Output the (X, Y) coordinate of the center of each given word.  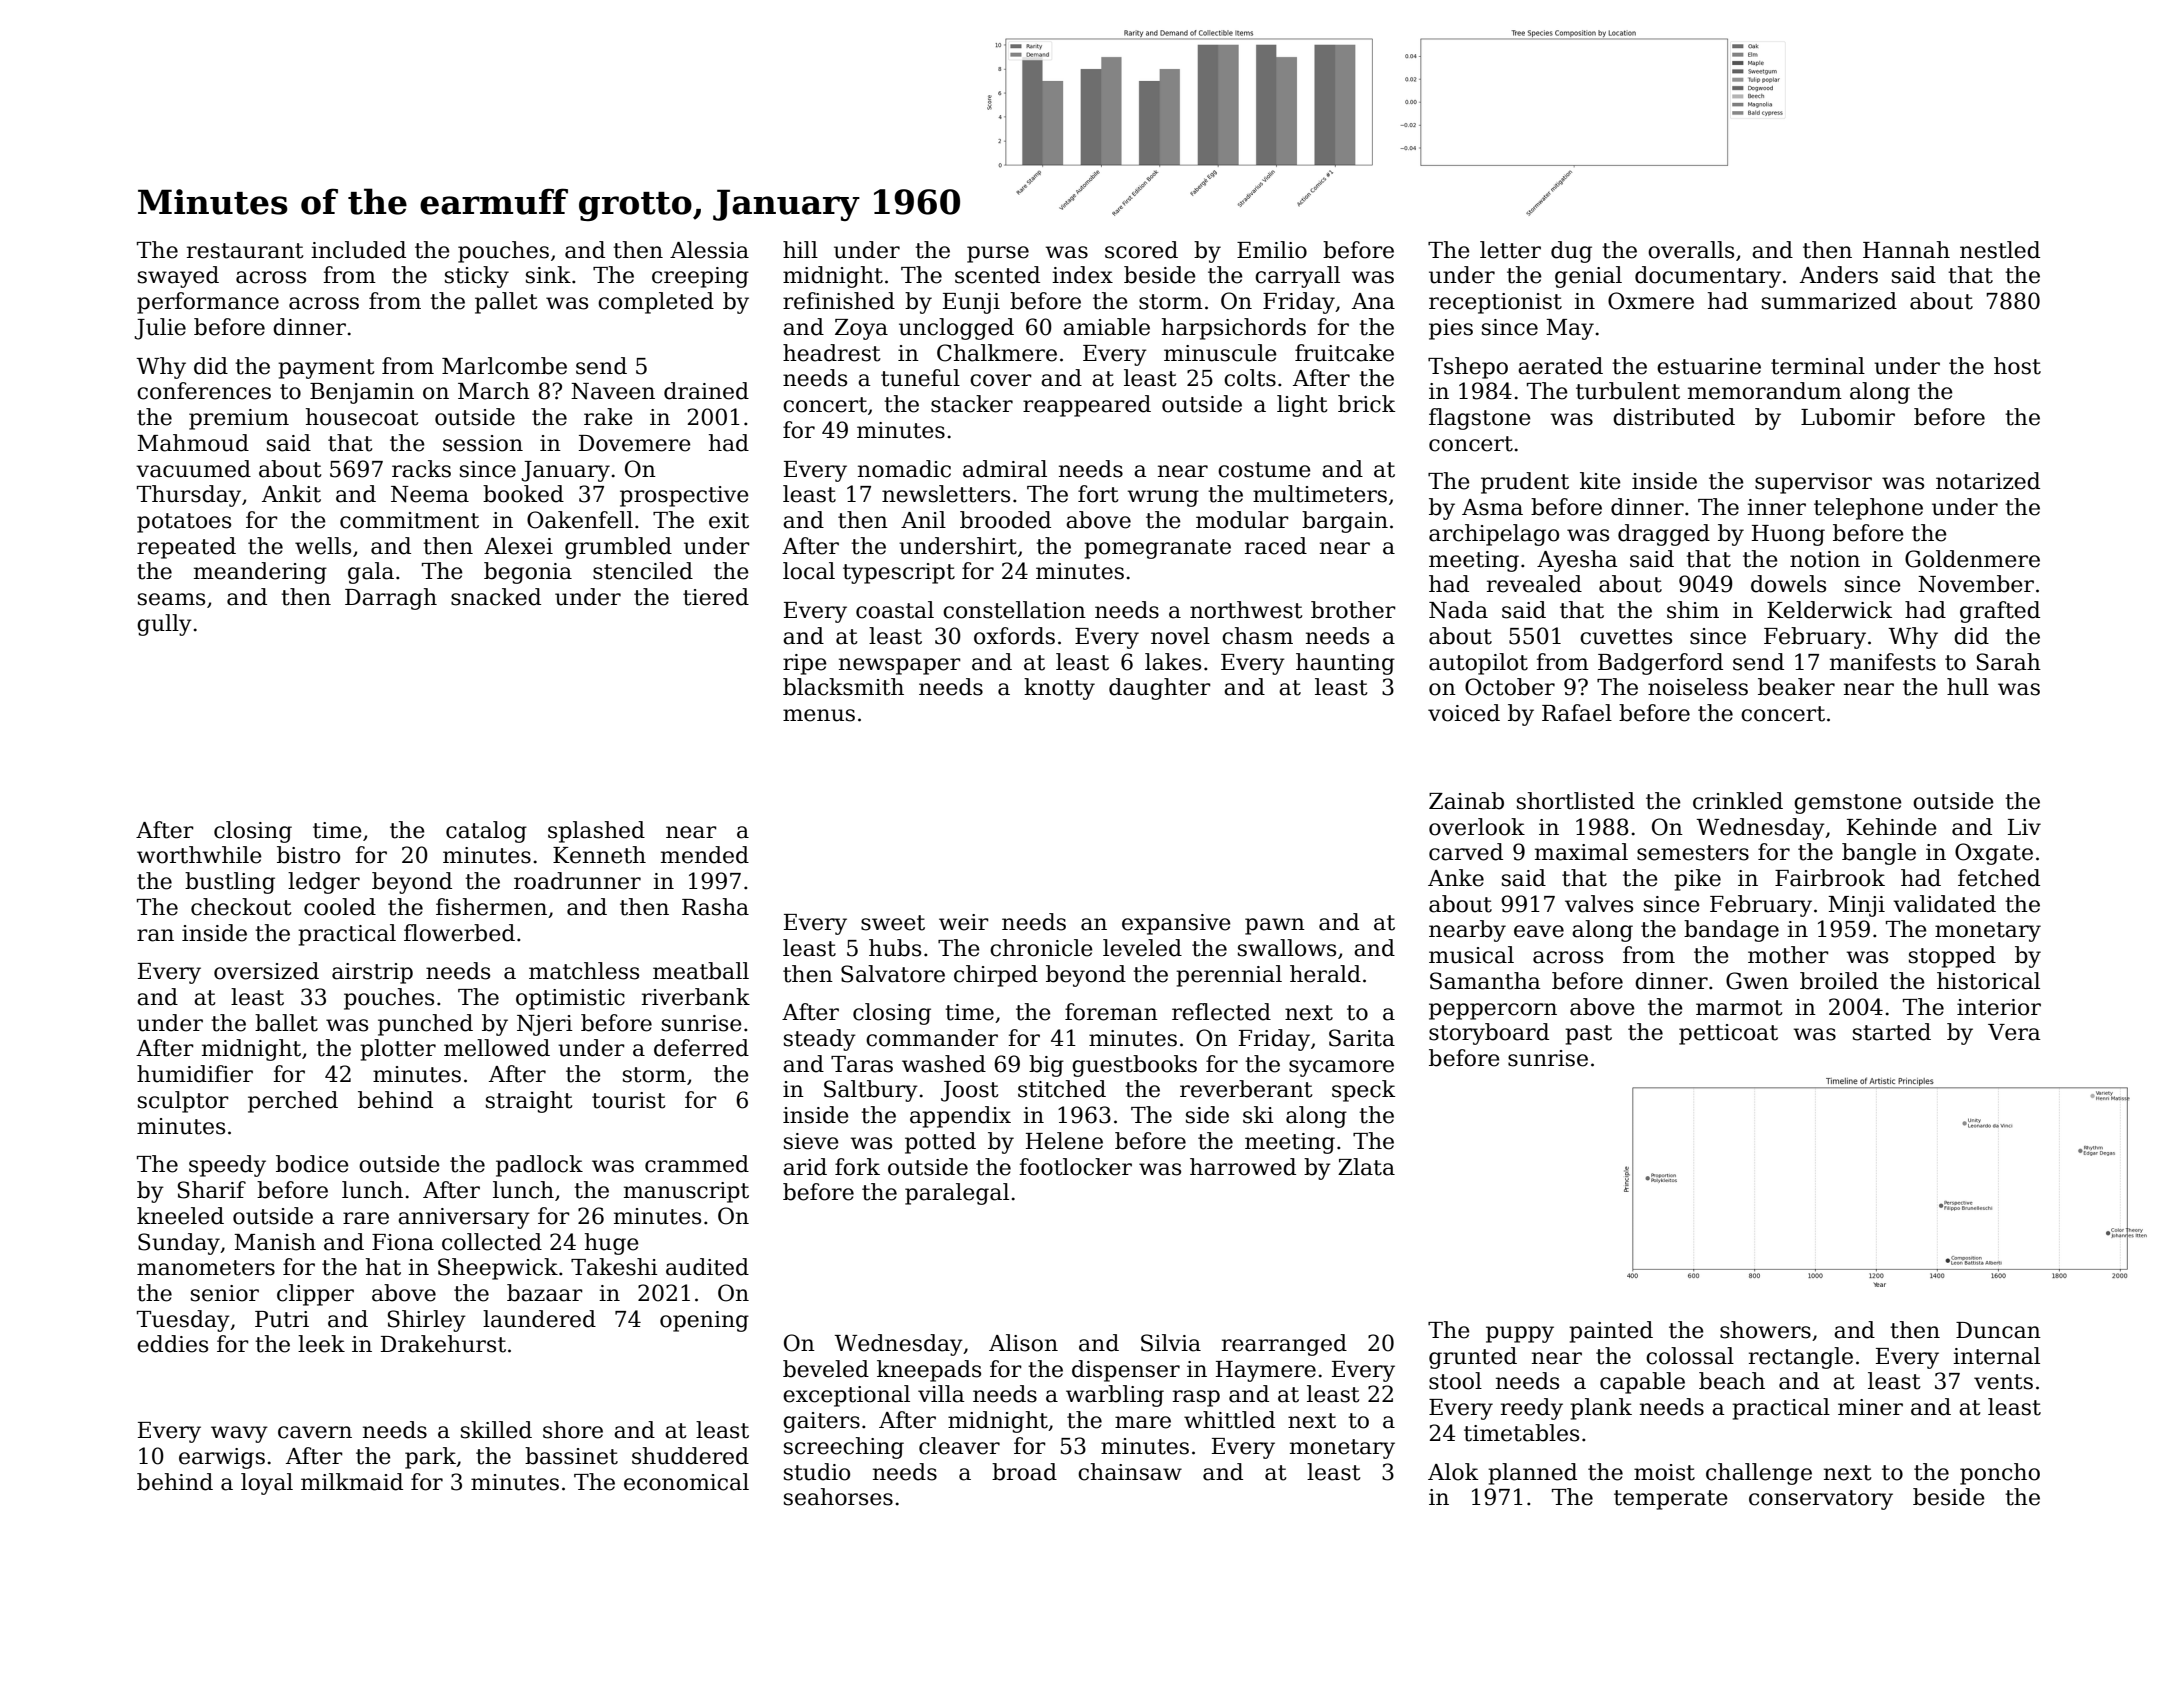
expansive (1176, 924)
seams (171, 599)
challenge (1759, 1474)
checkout (241, 907)
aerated (1560, 366)
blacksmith (843, 687)
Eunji (971, 303)
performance (208, 303)
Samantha (1485, 981)
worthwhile (199, 855)
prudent (1525, 483)
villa (941, 1394)
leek (321, 1344)
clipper (315, 1295)
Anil (923, 519)
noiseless (1698, 687)
